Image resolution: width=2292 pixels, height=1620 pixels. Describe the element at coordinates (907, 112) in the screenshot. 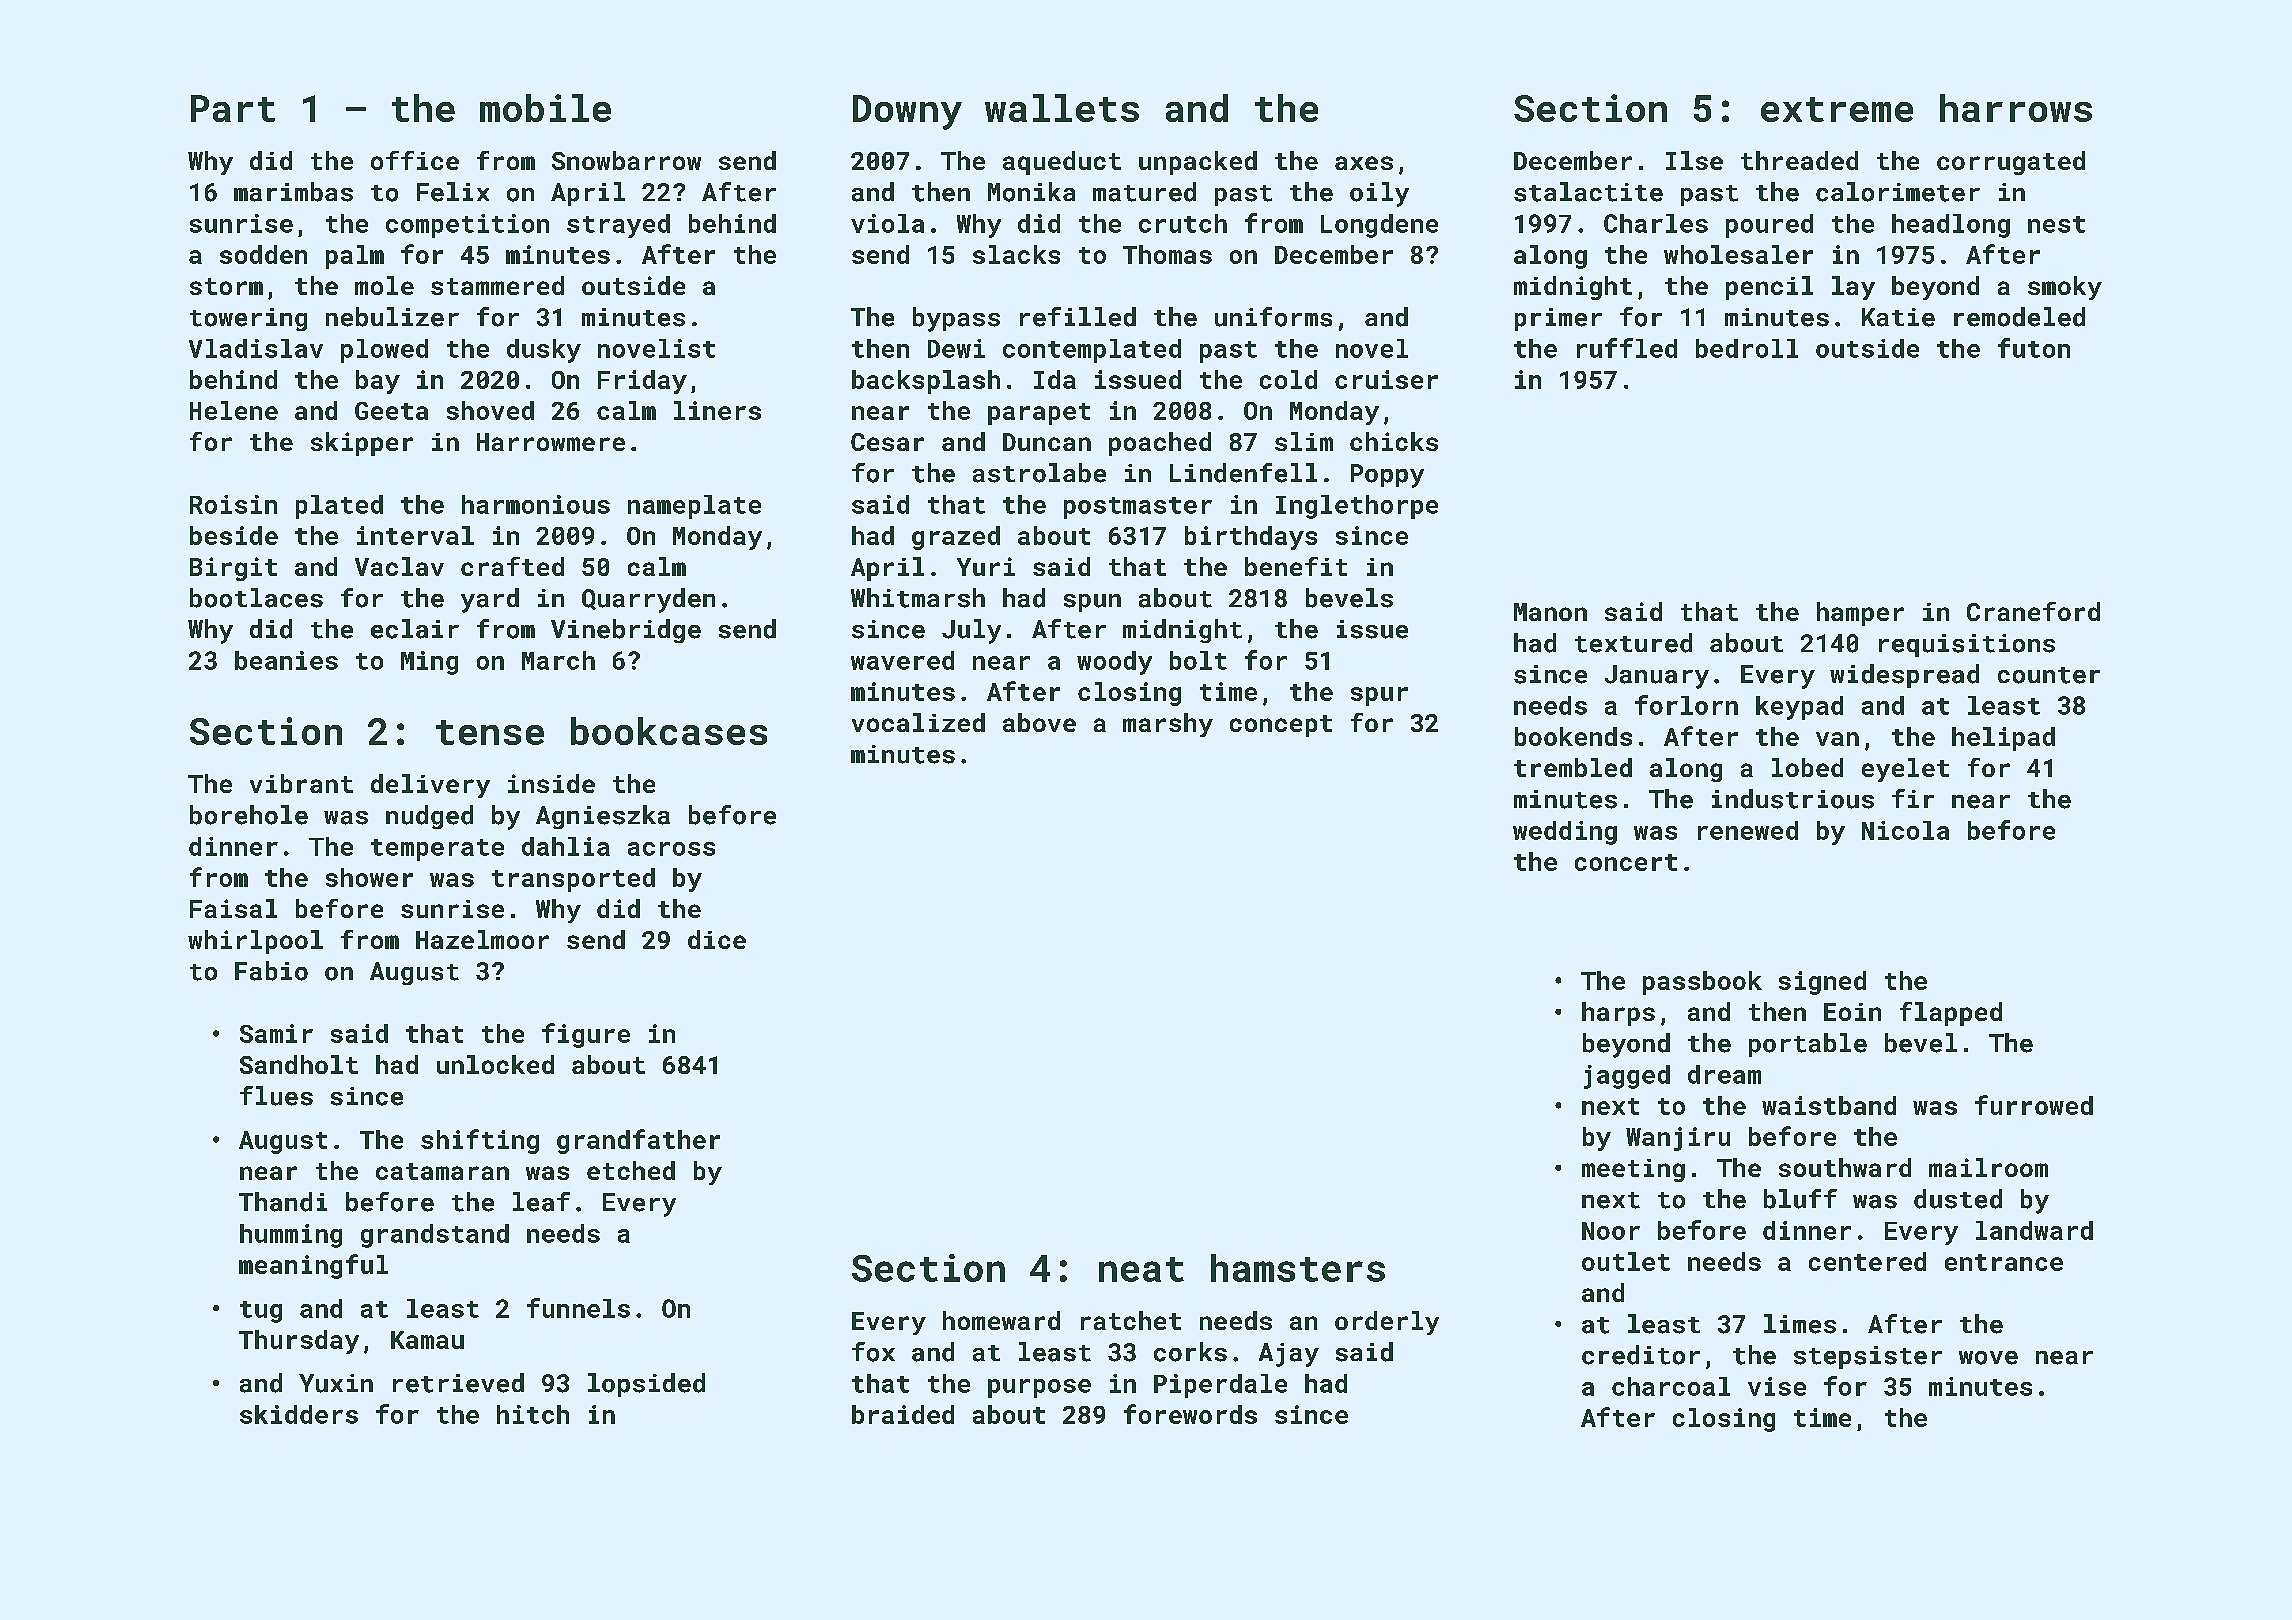

I see `Downy` at that location.
